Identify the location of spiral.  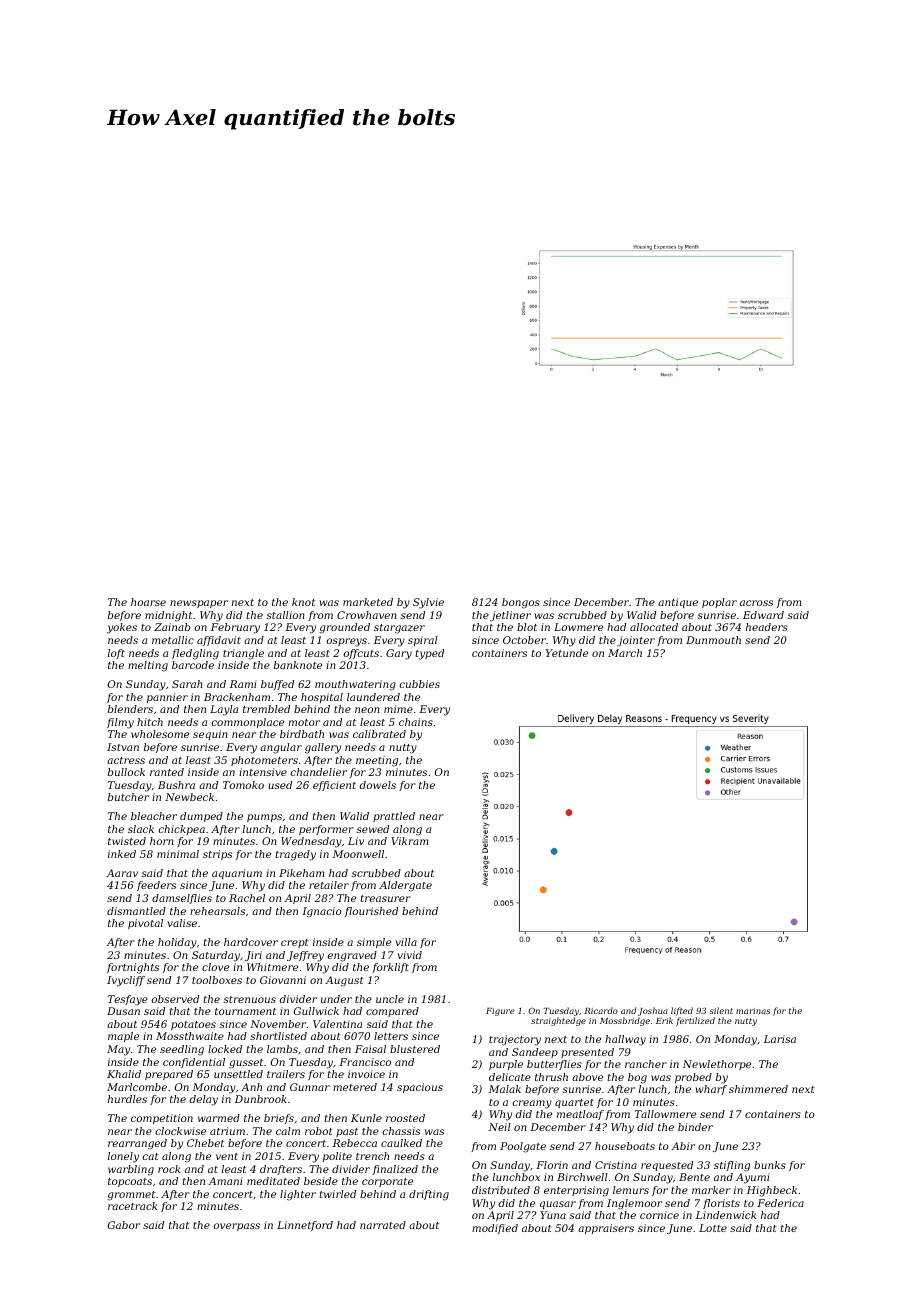
(423, 641).
